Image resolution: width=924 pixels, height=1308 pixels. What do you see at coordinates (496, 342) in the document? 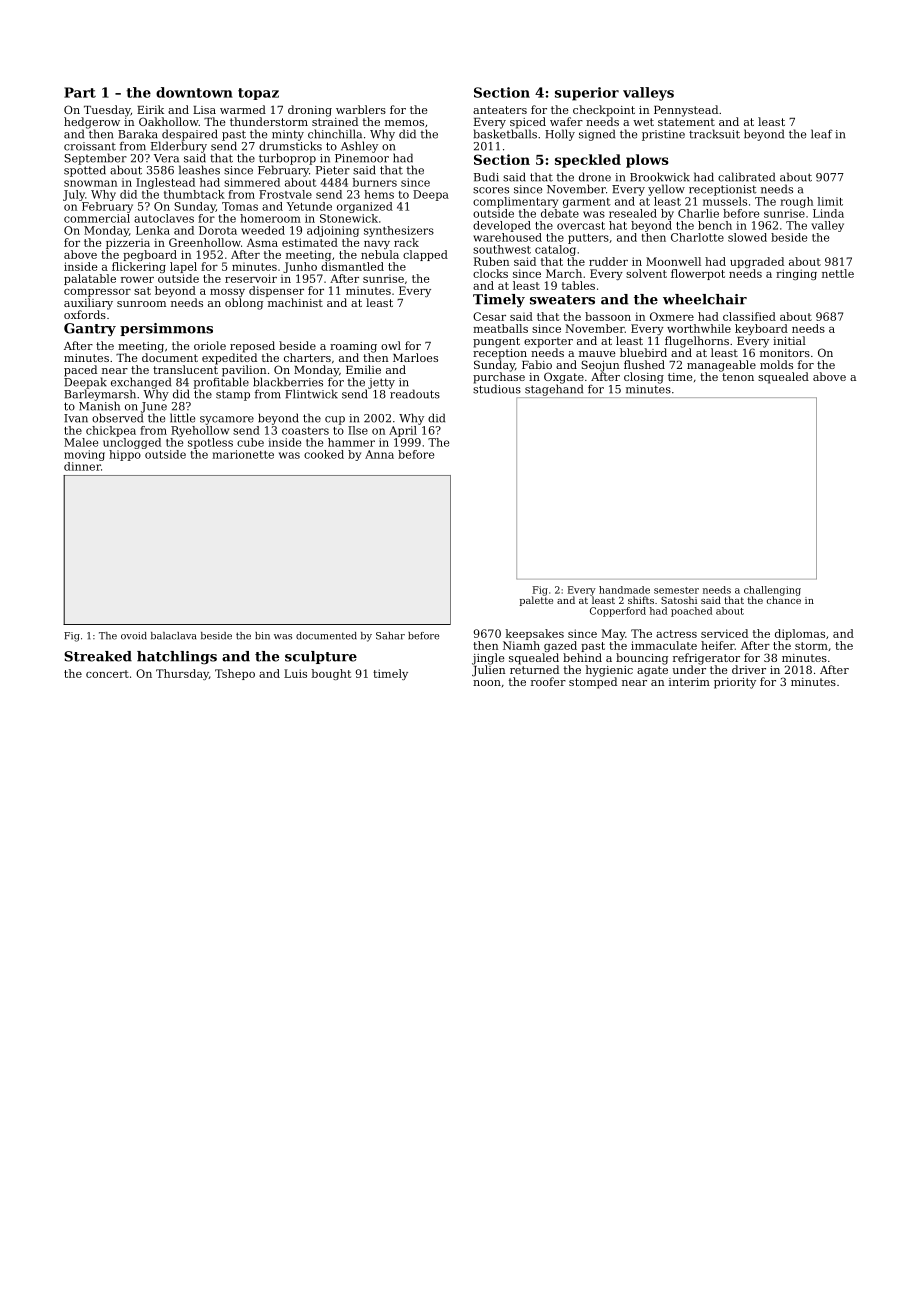
I see `pungent` at bounding box center [496, 342].
